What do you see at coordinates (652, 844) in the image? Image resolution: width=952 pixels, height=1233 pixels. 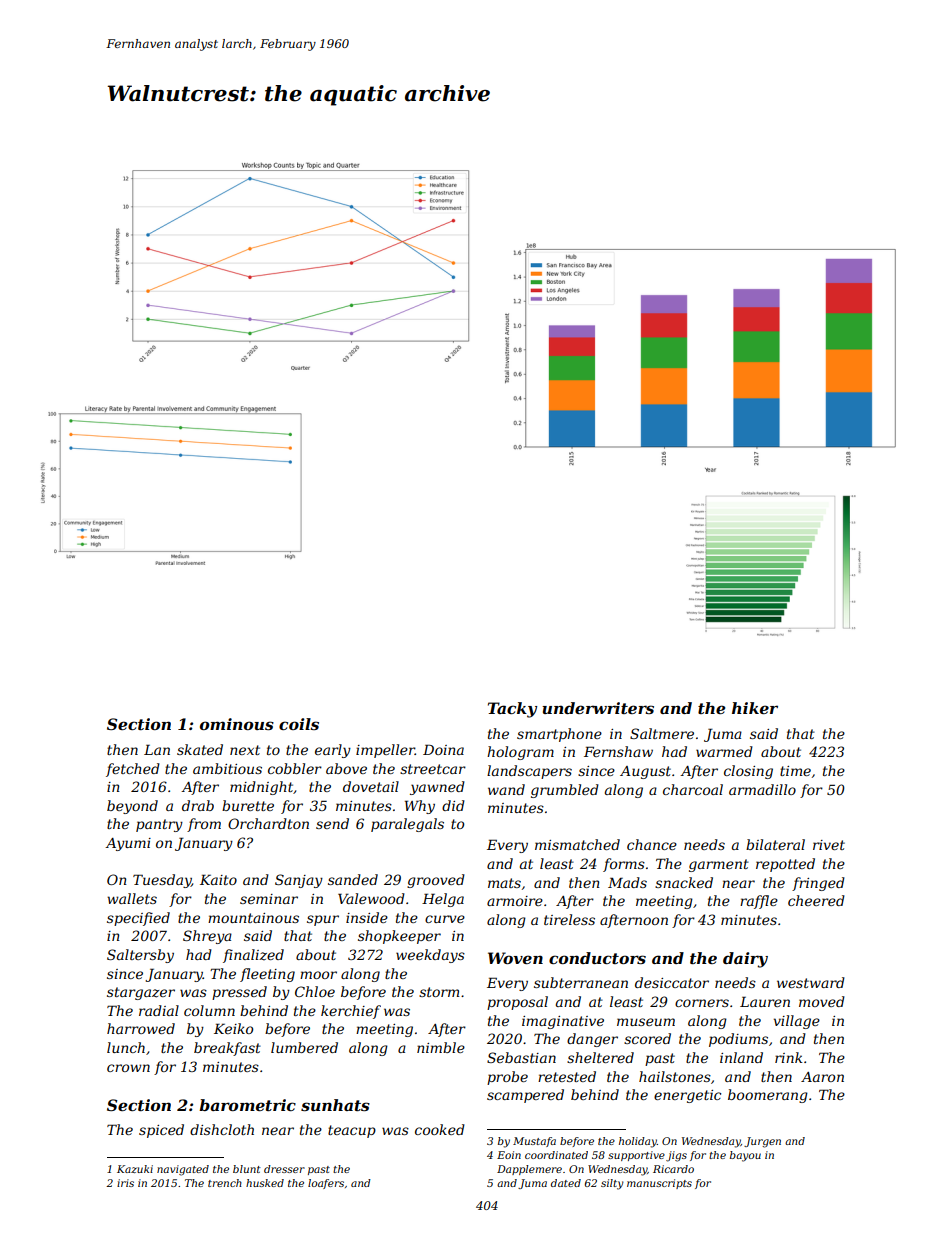 I see `chance` at bounding box center [652, 844].
